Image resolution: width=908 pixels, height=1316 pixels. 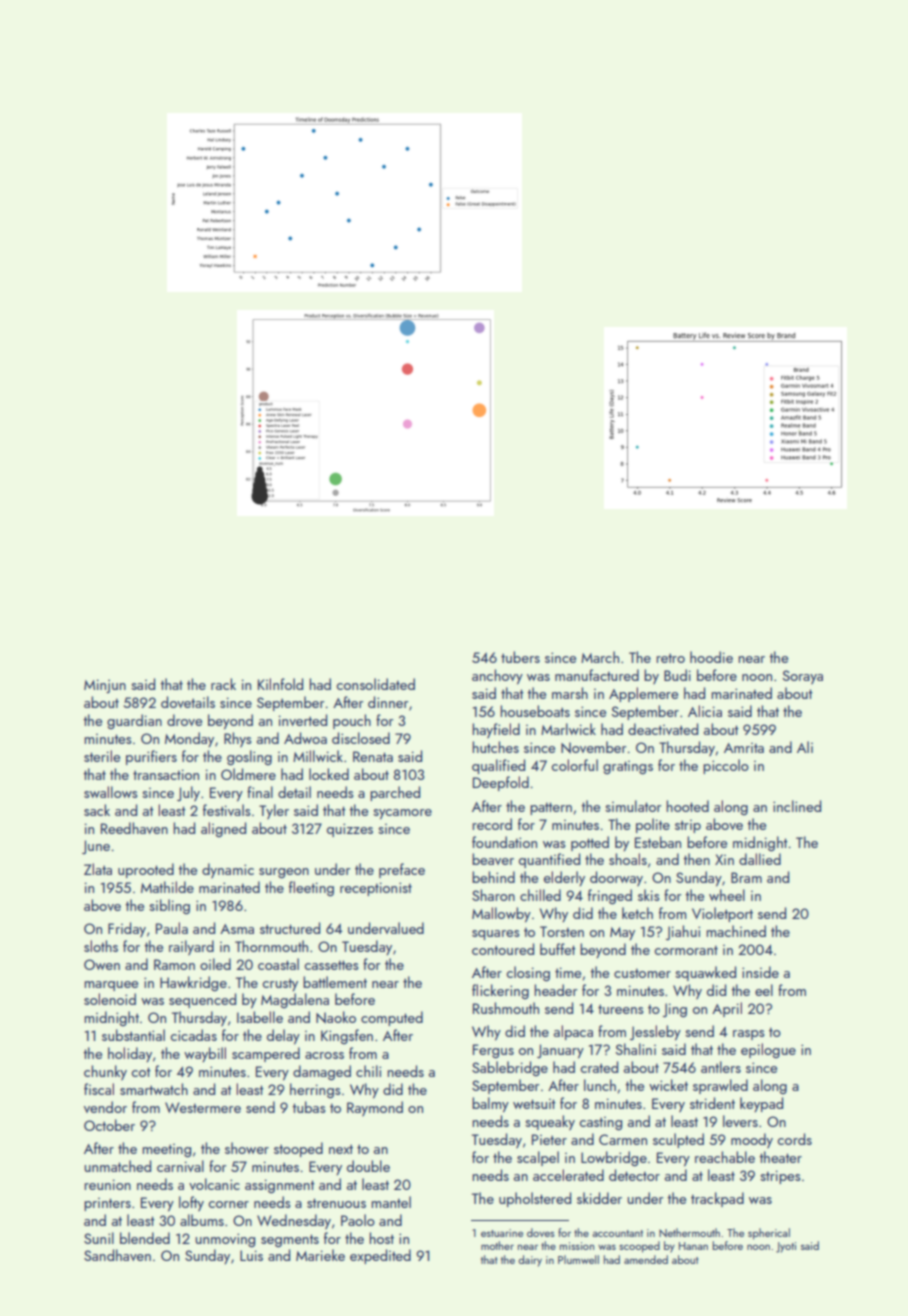 What do you see at coordinates (118, 1166) in the page?
I see `unmatched` at bounding box center [118, 1166].
